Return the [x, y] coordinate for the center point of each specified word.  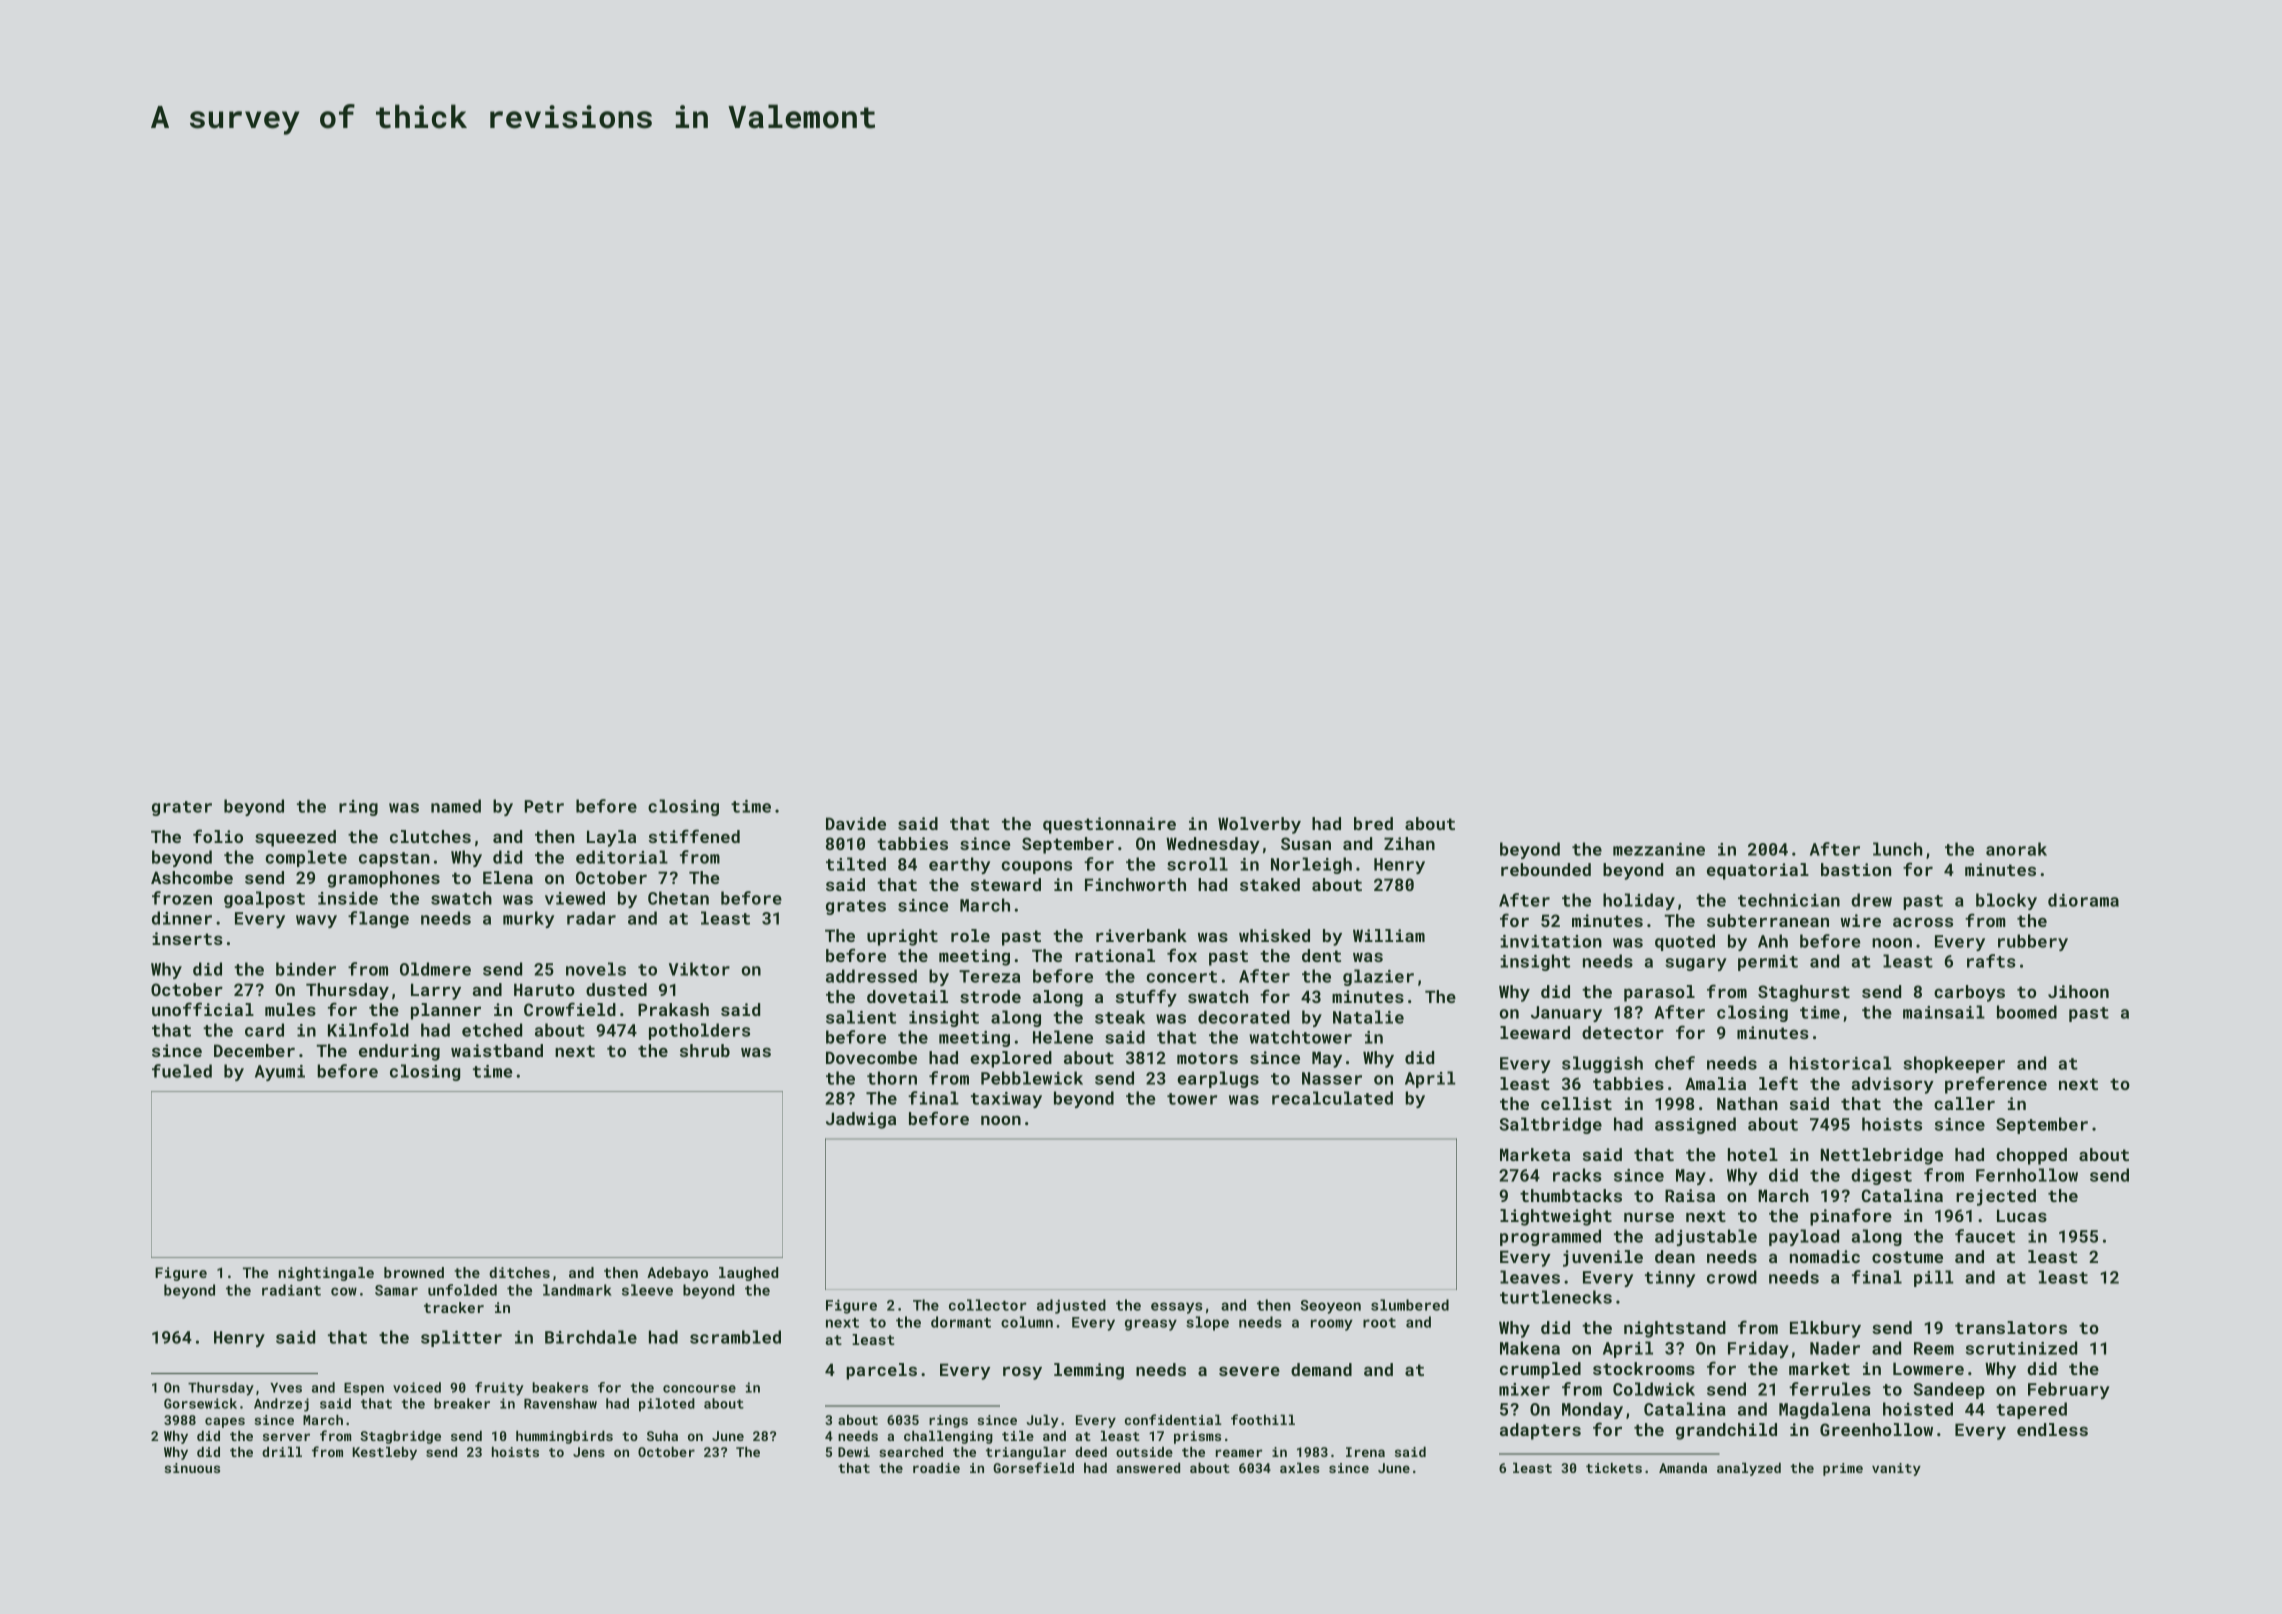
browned [414, 1272]
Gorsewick [200, 1403]
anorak [2016, 849]
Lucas [2022, 1215]
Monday [1592, 1410]
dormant [961, 1322]
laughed [748, 1274]
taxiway [1006, 1100]
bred [1373, 823]
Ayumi [280, 1073]
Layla [611, 838]
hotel [1753, 1154]
